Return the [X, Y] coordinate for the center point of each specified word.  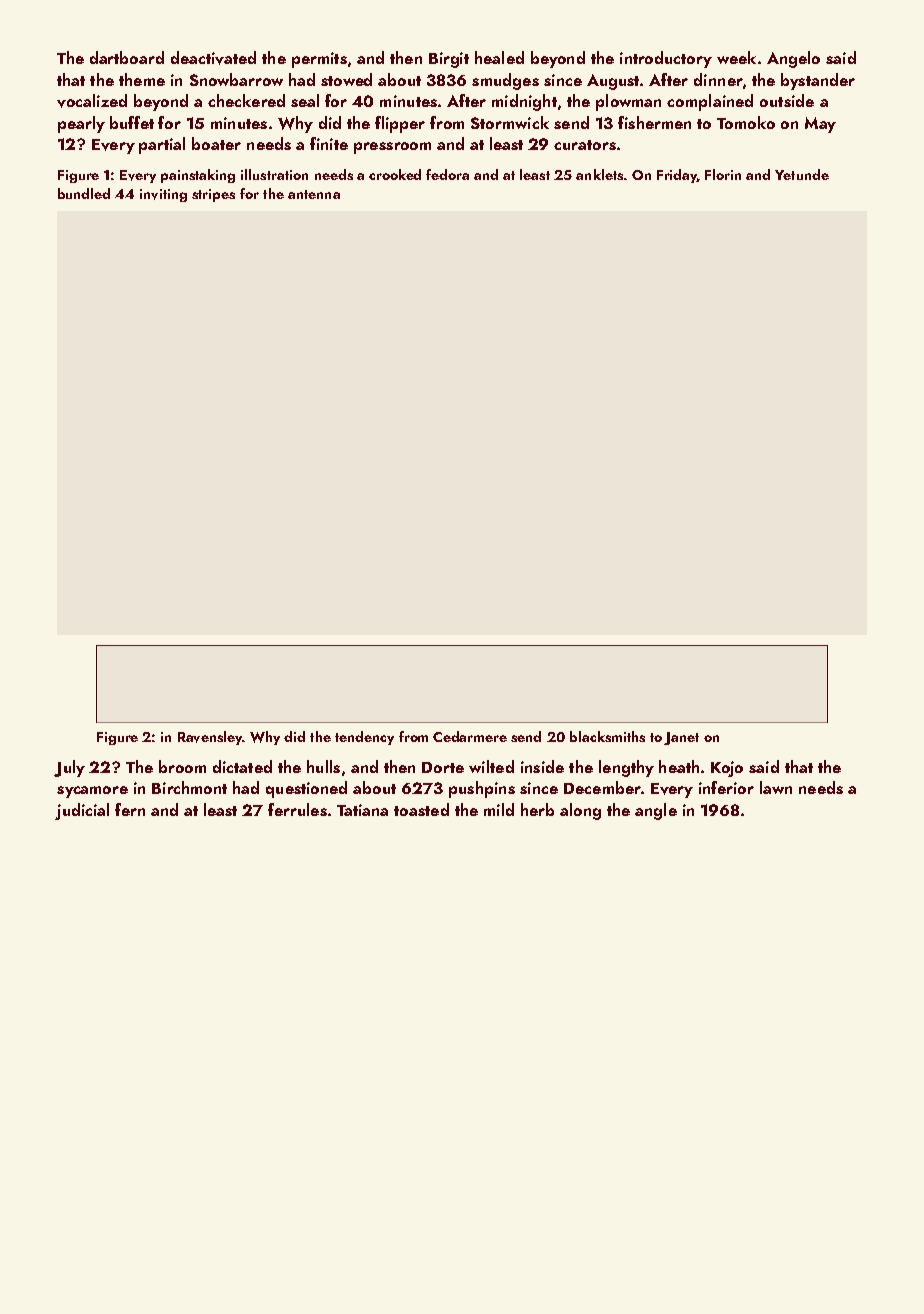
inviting [163, 195]
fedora [447, 174]
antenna [314, 194]
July [69, 768]
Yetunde [802, 174]
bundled [84, 193]
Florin [723, 174]
